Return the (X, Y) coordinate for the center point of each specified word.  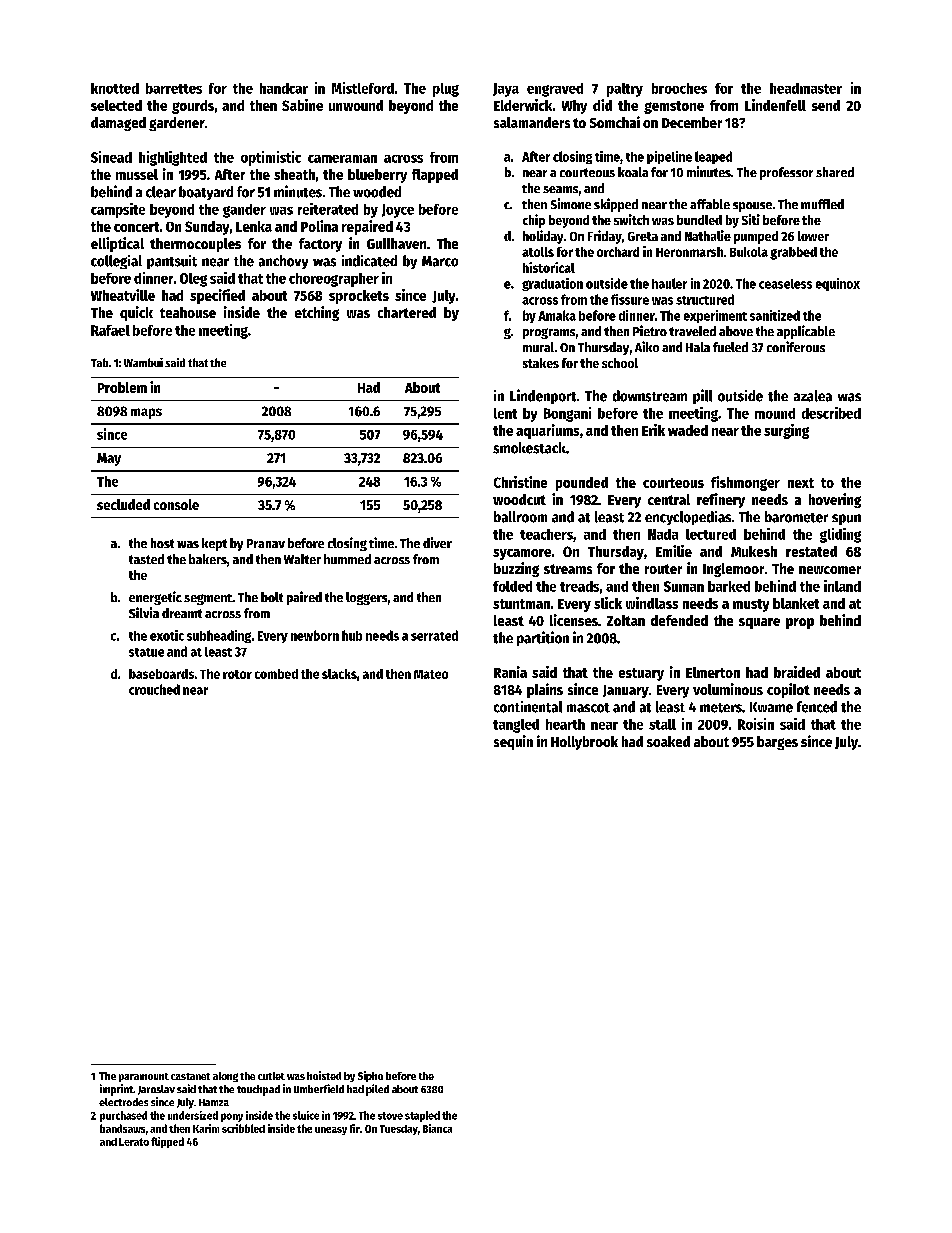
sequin (513, 742)
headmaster (806, 88)
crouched (154, 689)
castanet (190, 1076)
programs (549, 333)
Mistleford (363, 88)
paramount (144, 1077)
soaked (668, 741)
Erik (653, 430)
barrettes (174, 88)
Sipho (370, 1076)
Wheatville (123, 295)
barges (777, 743)
